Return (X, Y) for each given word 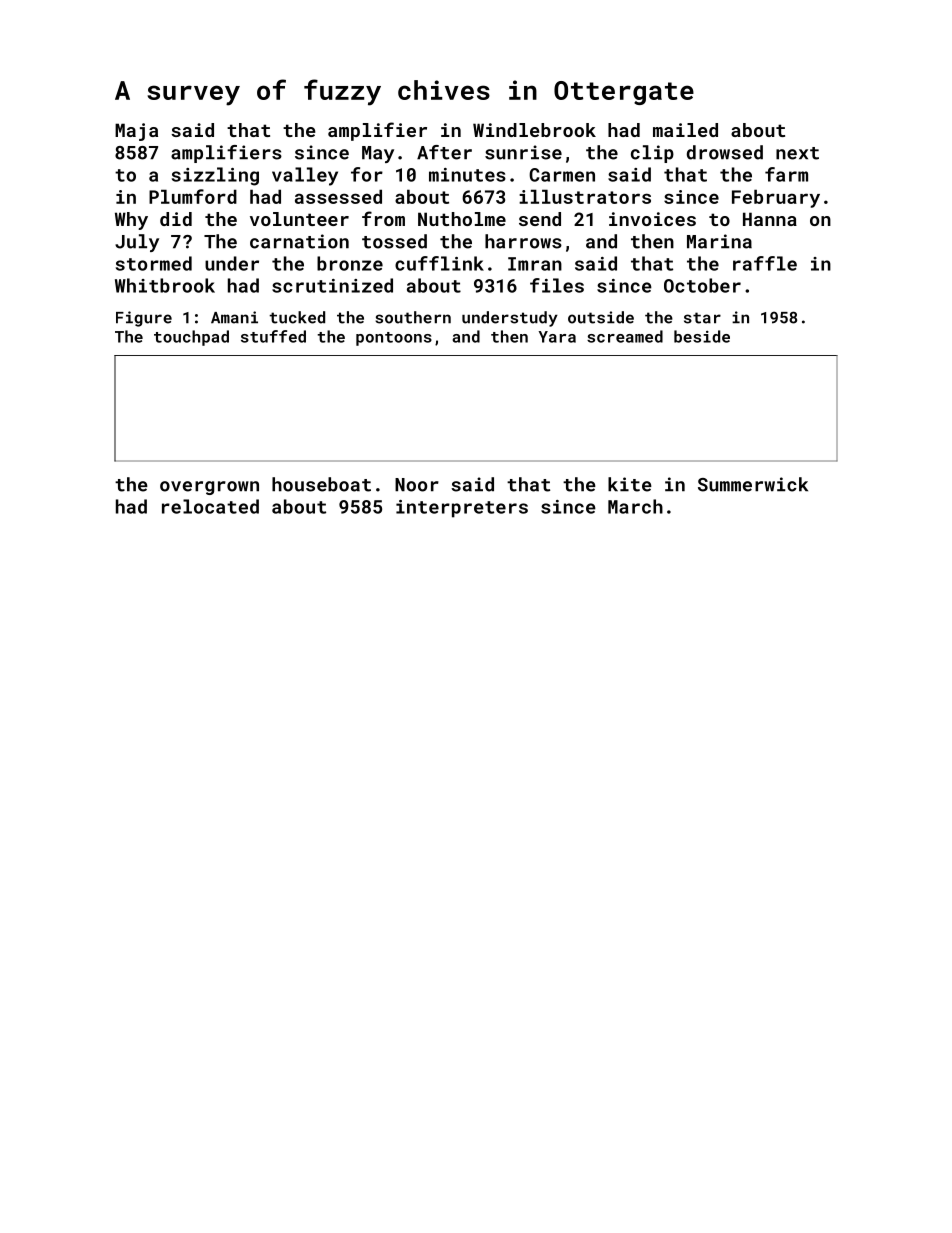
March (635, 506)
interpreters (462, 509)
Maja (136, 132)
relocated (210, 506)
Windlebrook (534, 130)
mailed (685, 130)
